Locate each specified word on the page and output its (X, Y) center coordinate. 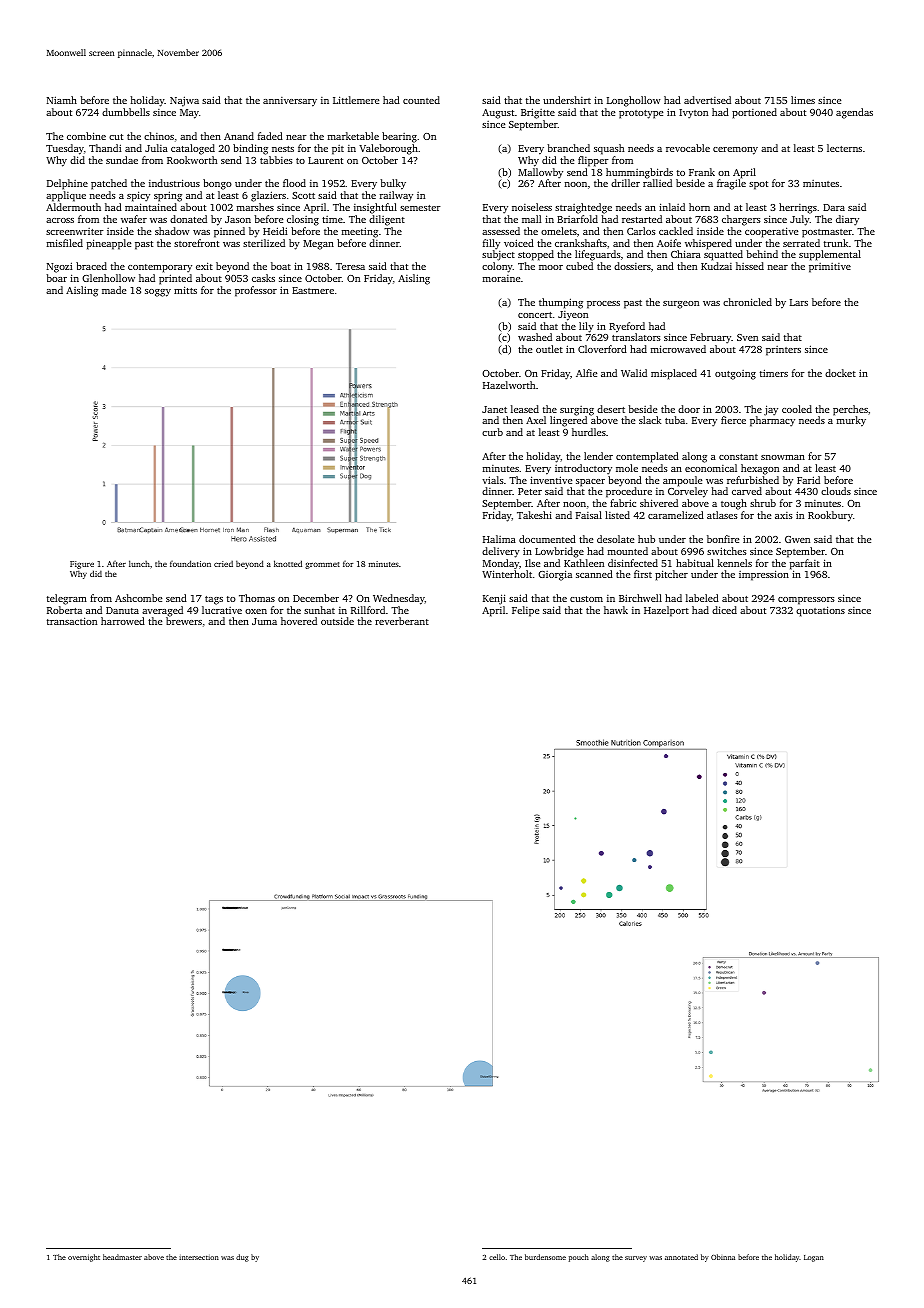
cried (223, 564)
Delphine (67, 184)
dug (242, 1258)
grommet (322, 565)
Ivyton (693, 114)
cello (497, 1257)
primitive (830, 268)
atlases (722, 515)
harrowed (123, 621)
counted (421, 100)
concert (535, 315)
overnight (84, 1258)
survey (636, 1259)
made (114, 290)
